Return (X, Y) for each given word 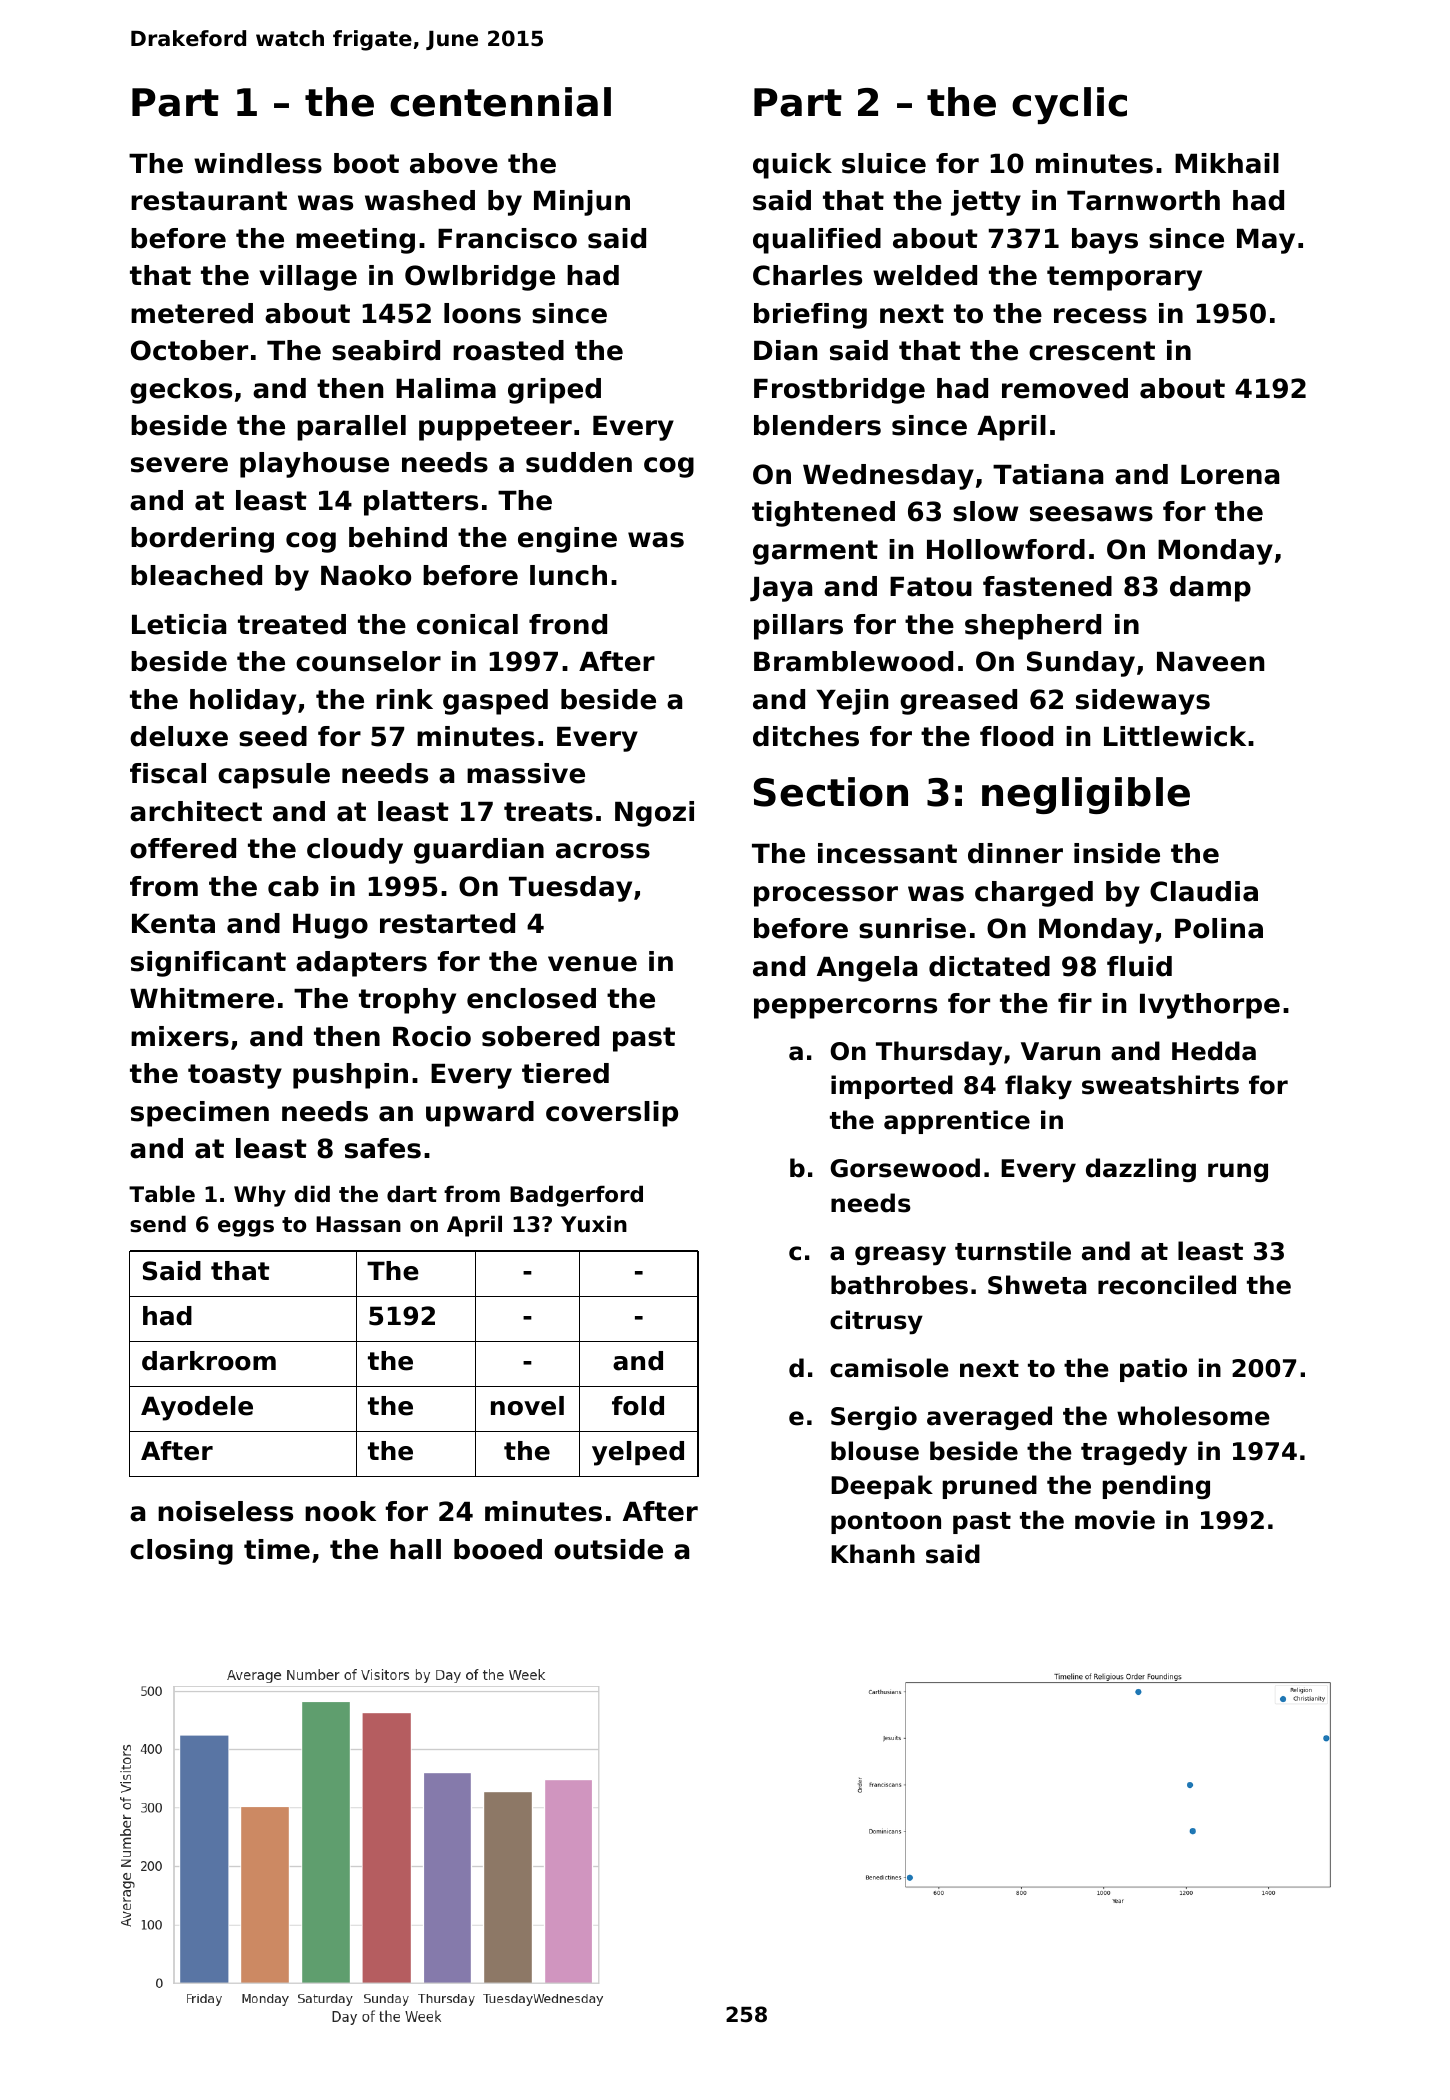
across (603, 851)
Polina (1219, 928)
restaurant (209, 201)
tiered (565, 1073)
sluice (884, 163)
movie (1115, 1520)
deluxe (179, 736)
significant (208, 964)
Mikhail (1227, 163)
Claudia (1204, 891)
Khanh (873, 1554)
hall (415, 1549)
